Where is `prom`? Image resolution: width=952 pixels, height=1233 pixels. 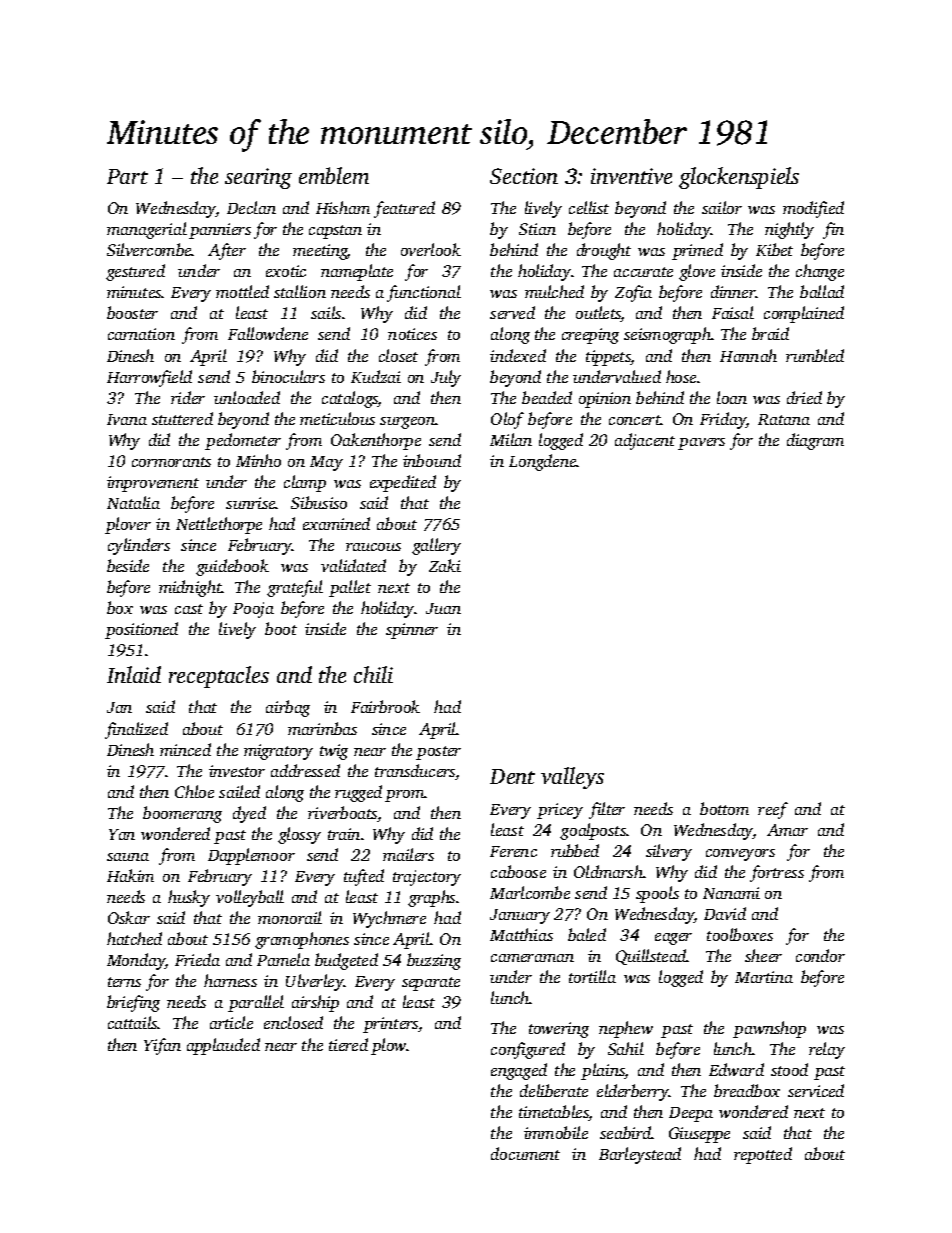 prom is located at coordinates (404, 796).
